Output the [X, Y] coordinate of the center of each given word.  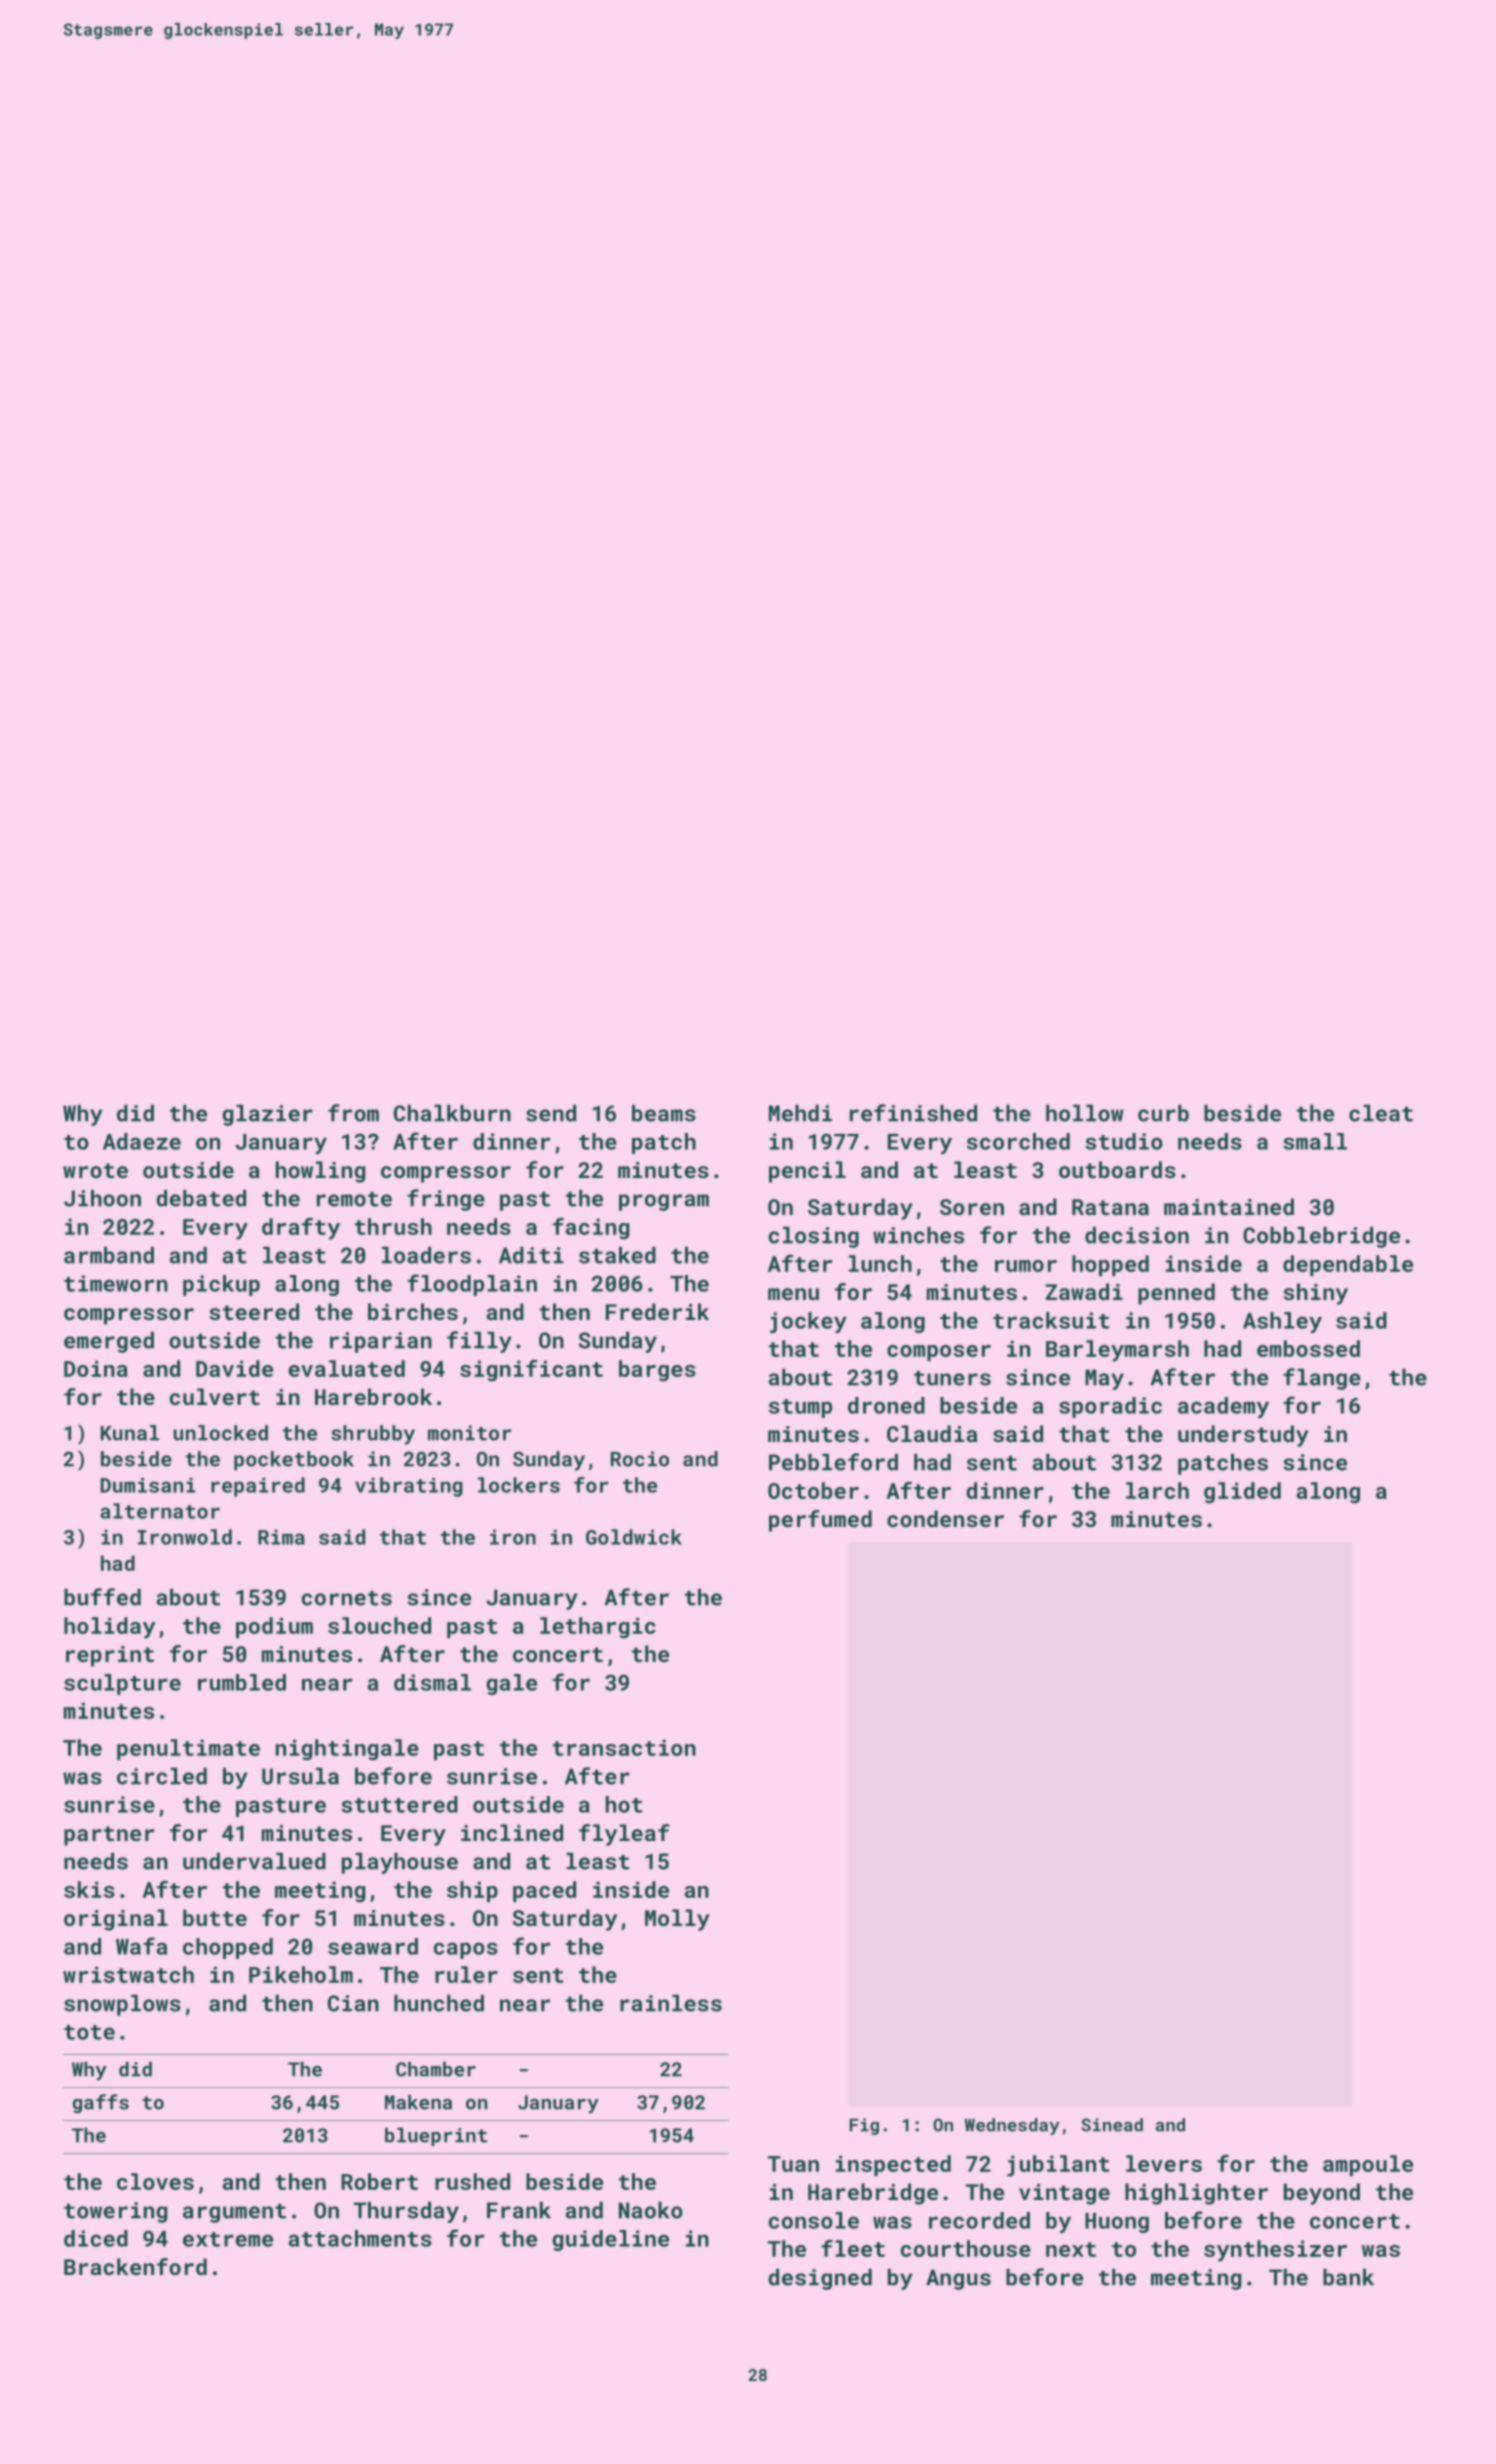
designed [820, 2279]
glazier [267, 1115]
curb [1163, 1113]
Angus [958, 2279]
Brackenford [135, 2266]
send [551, 1113]
